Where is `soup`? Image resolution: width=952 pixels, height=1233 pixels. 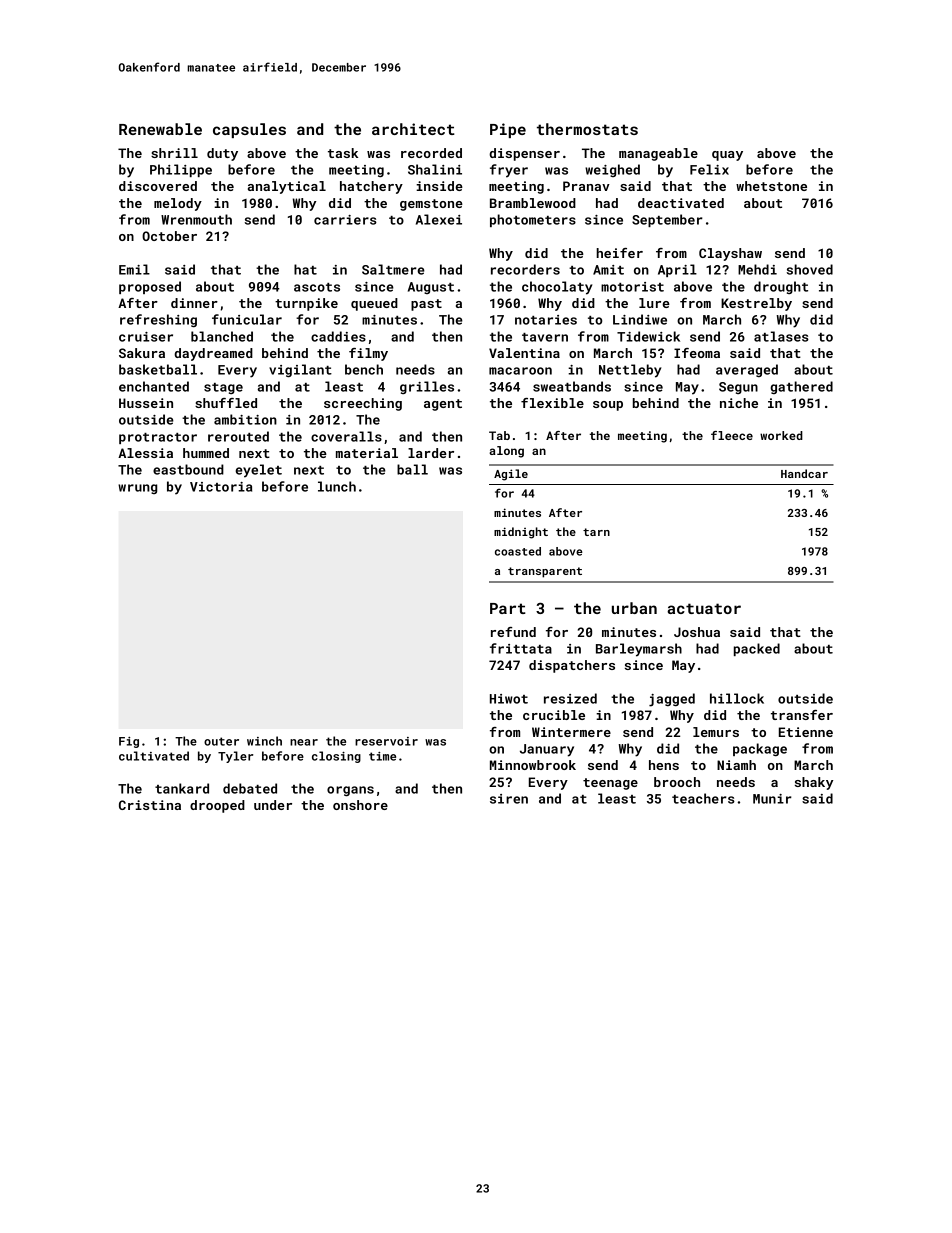 soup is located at coordinates (608, 406).
